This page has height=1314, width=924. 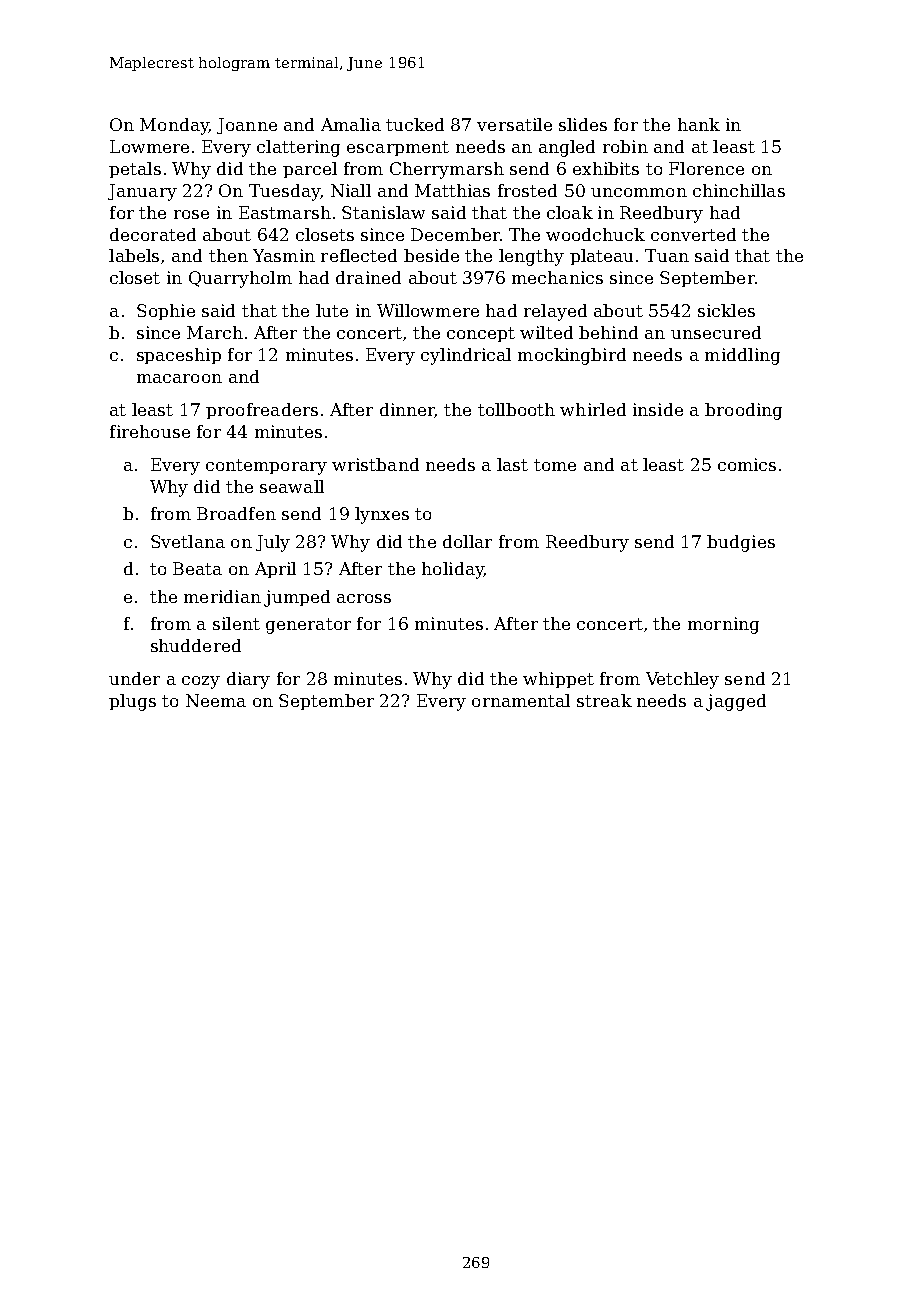 I want to click on Neema, so click(x=216, y=700).
